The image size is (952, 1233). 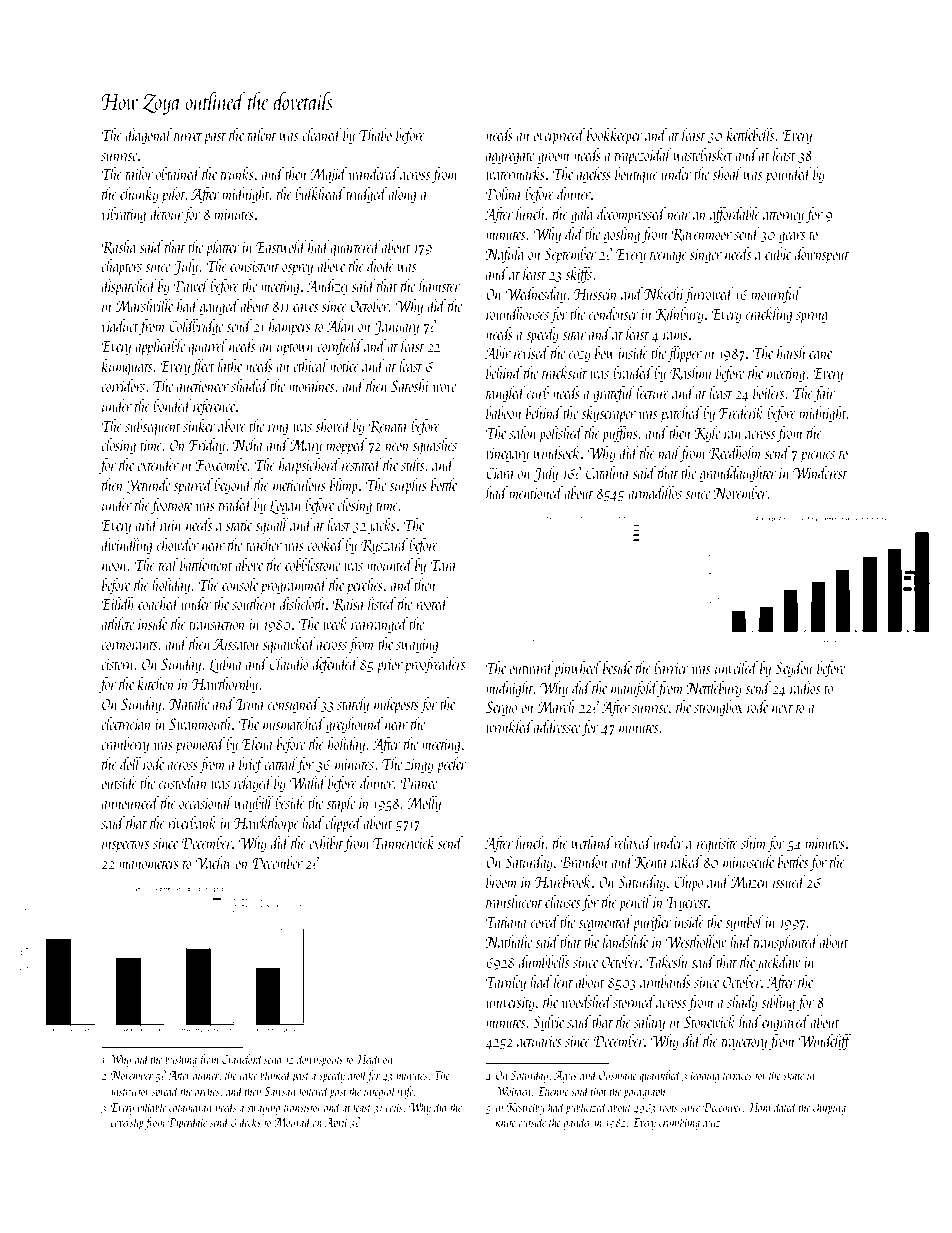 I want to click on occasional, so click(x=206, y=802).
